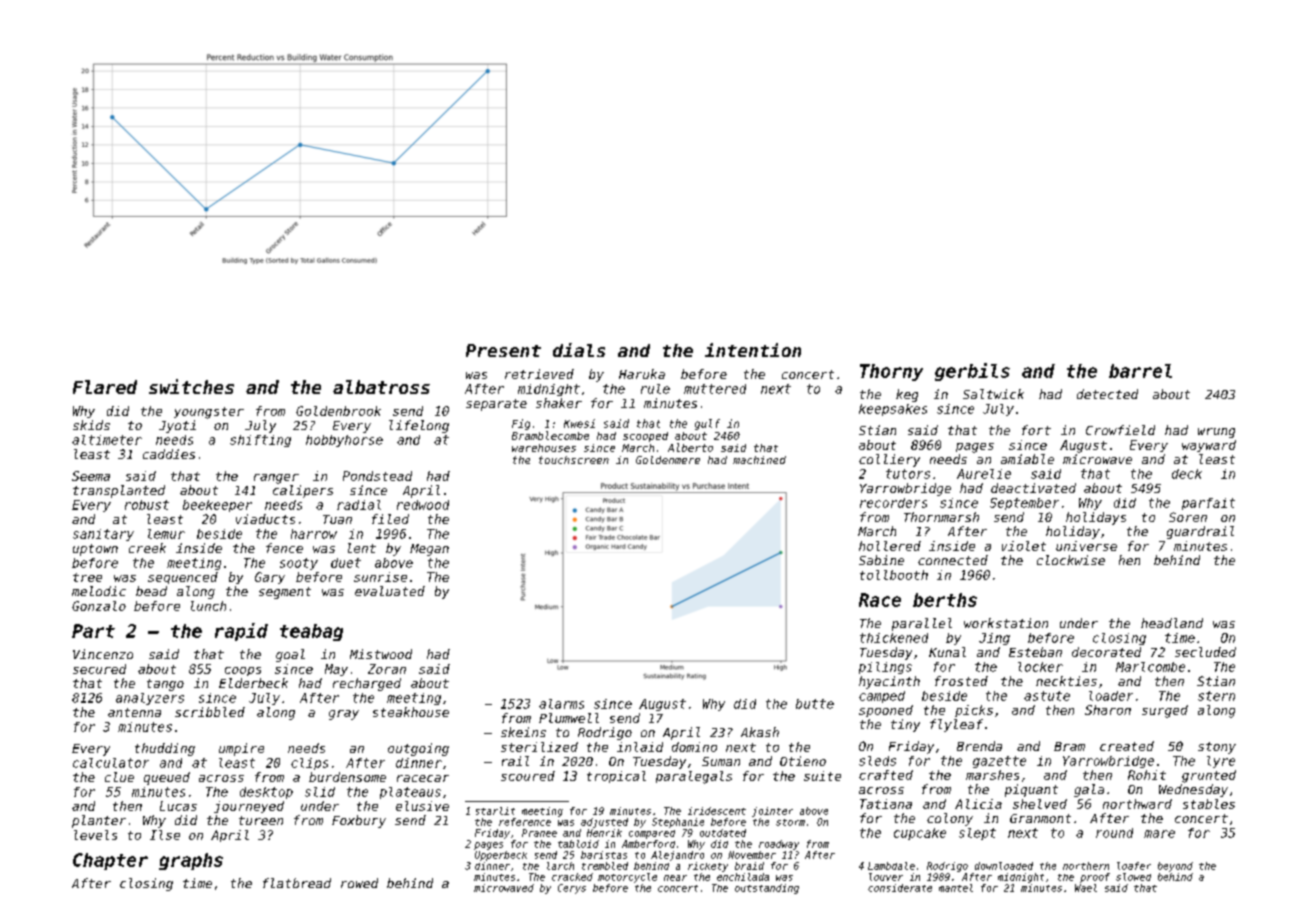 Image resolution: width=1308 pixels, height=924 pixels. What do you see at coordinates (572, 889) in the page?
I see `Cerys` at bounding box center [572, 889].
